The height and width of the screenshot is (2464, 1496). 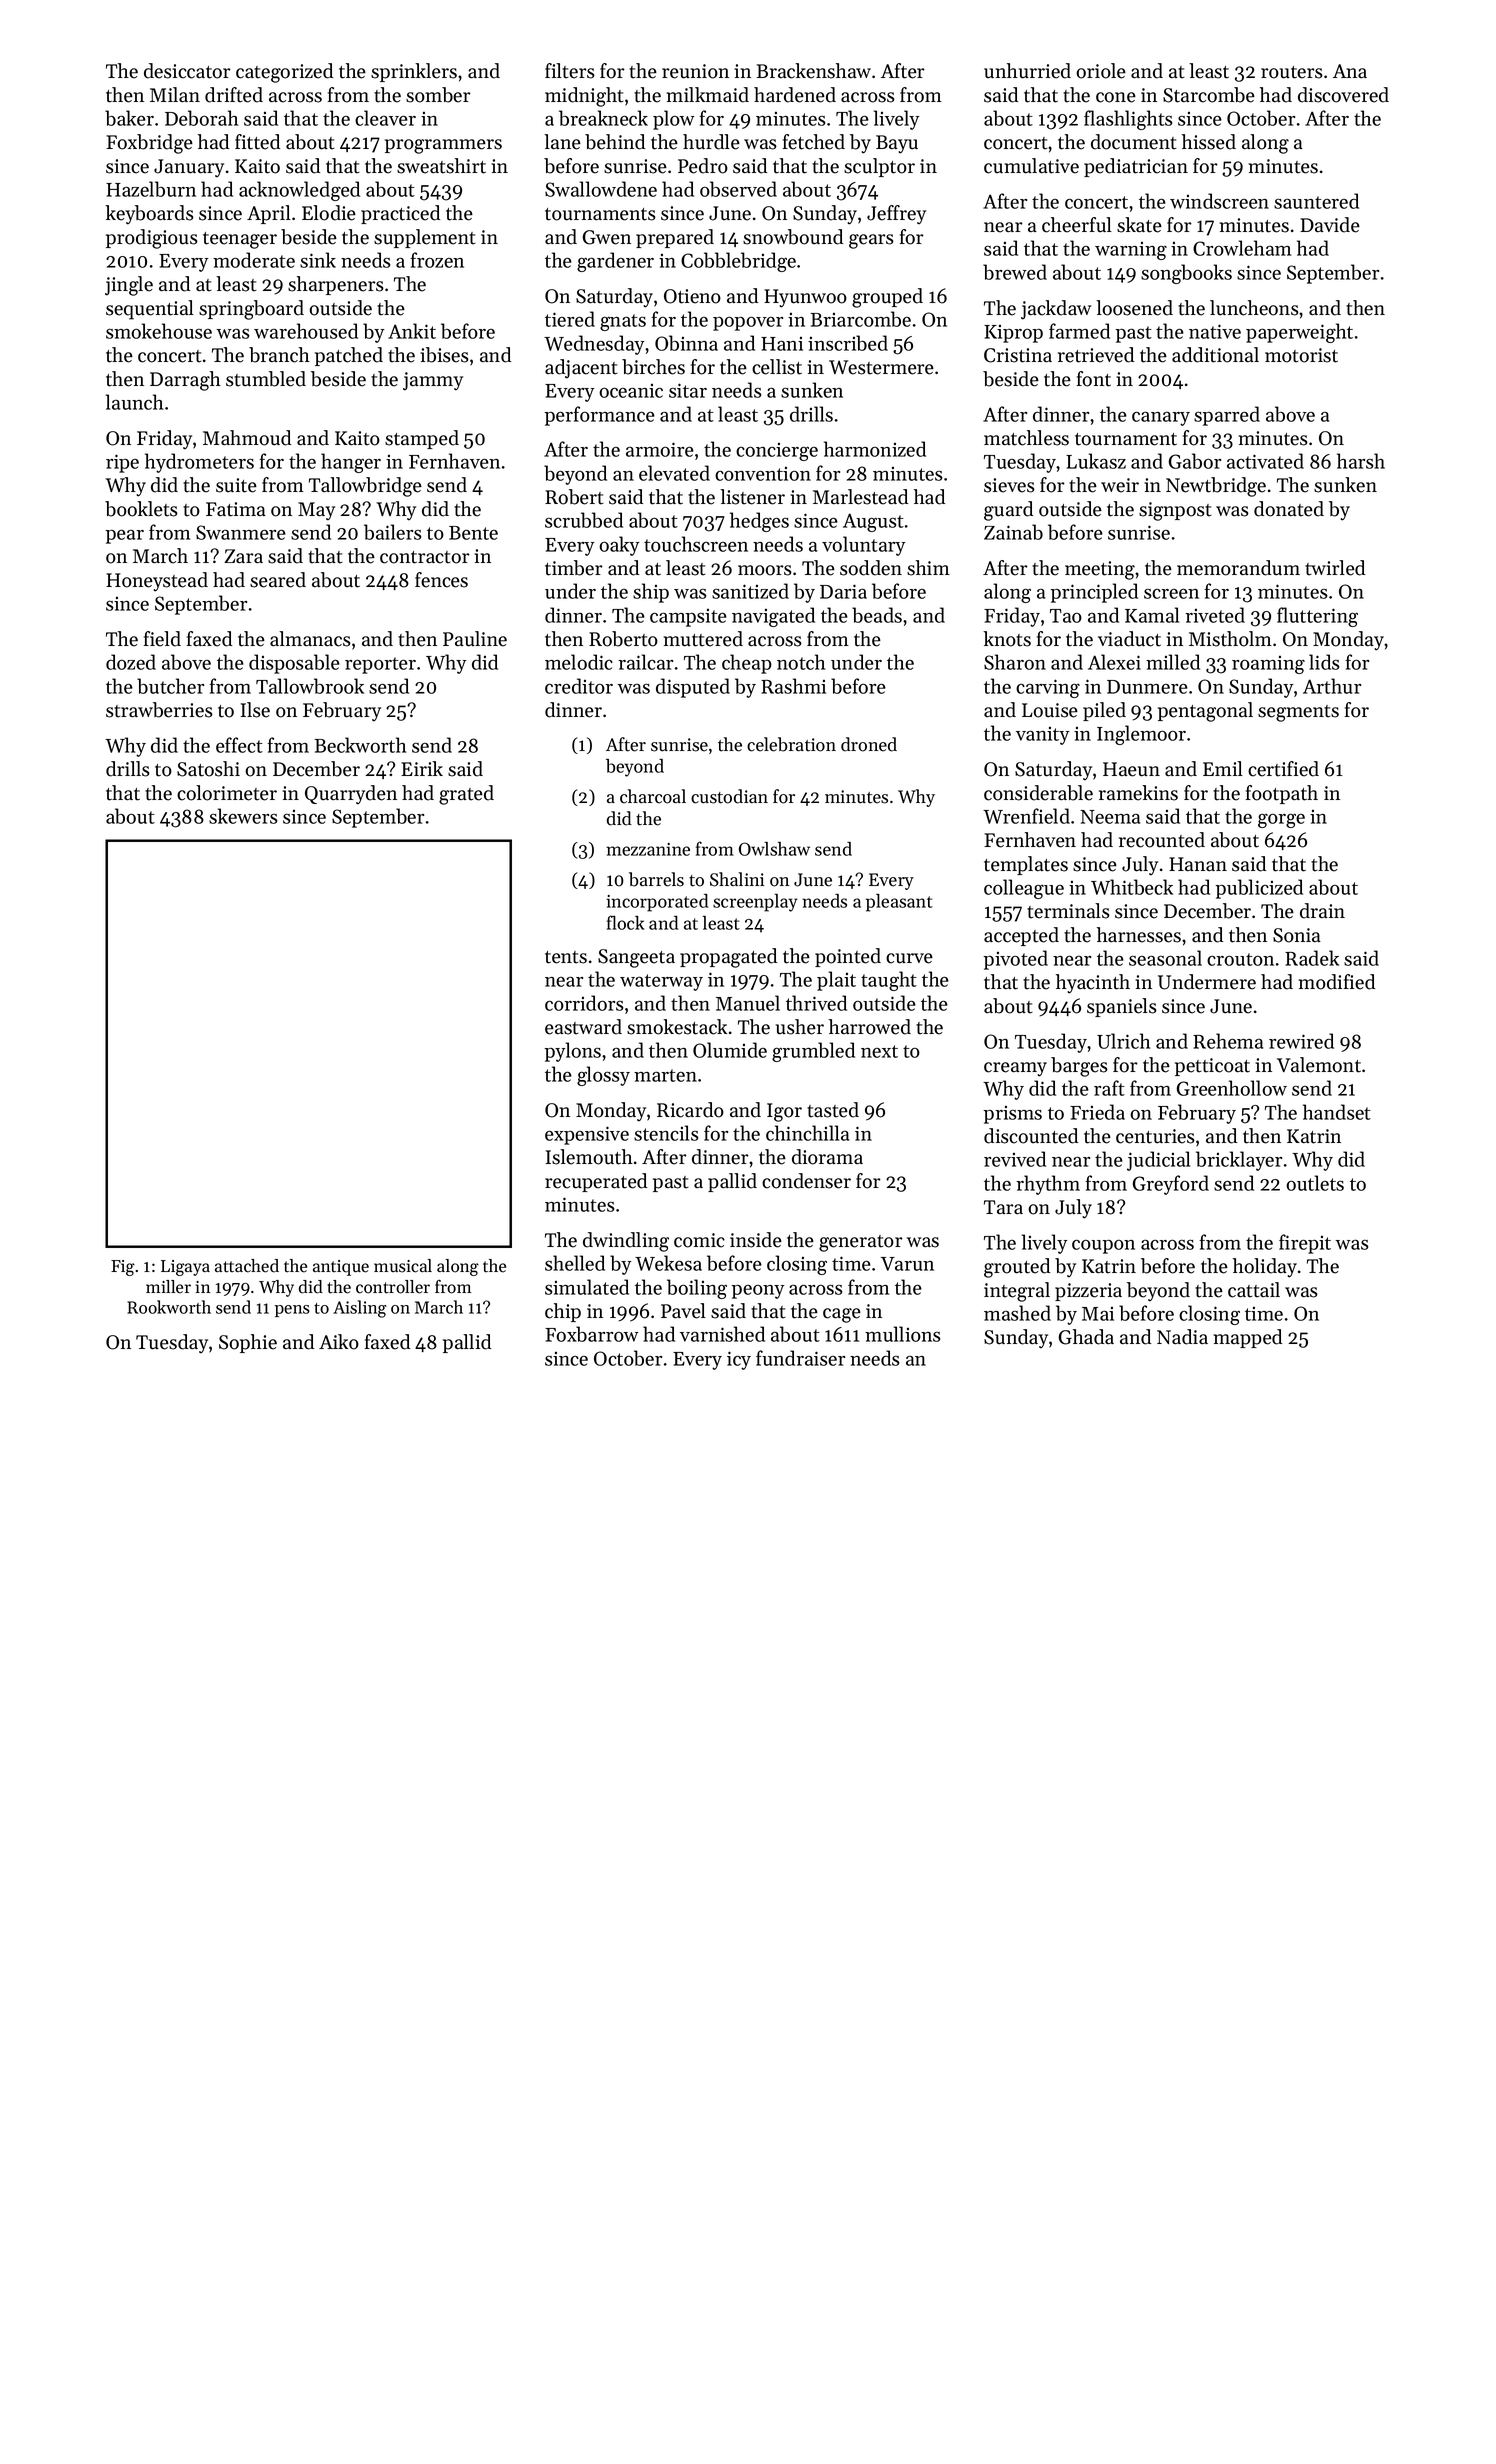 What do you see at coordinates (739, 1360) in the screenshot?
I see `icy` at bounding box center [739, 1360].
